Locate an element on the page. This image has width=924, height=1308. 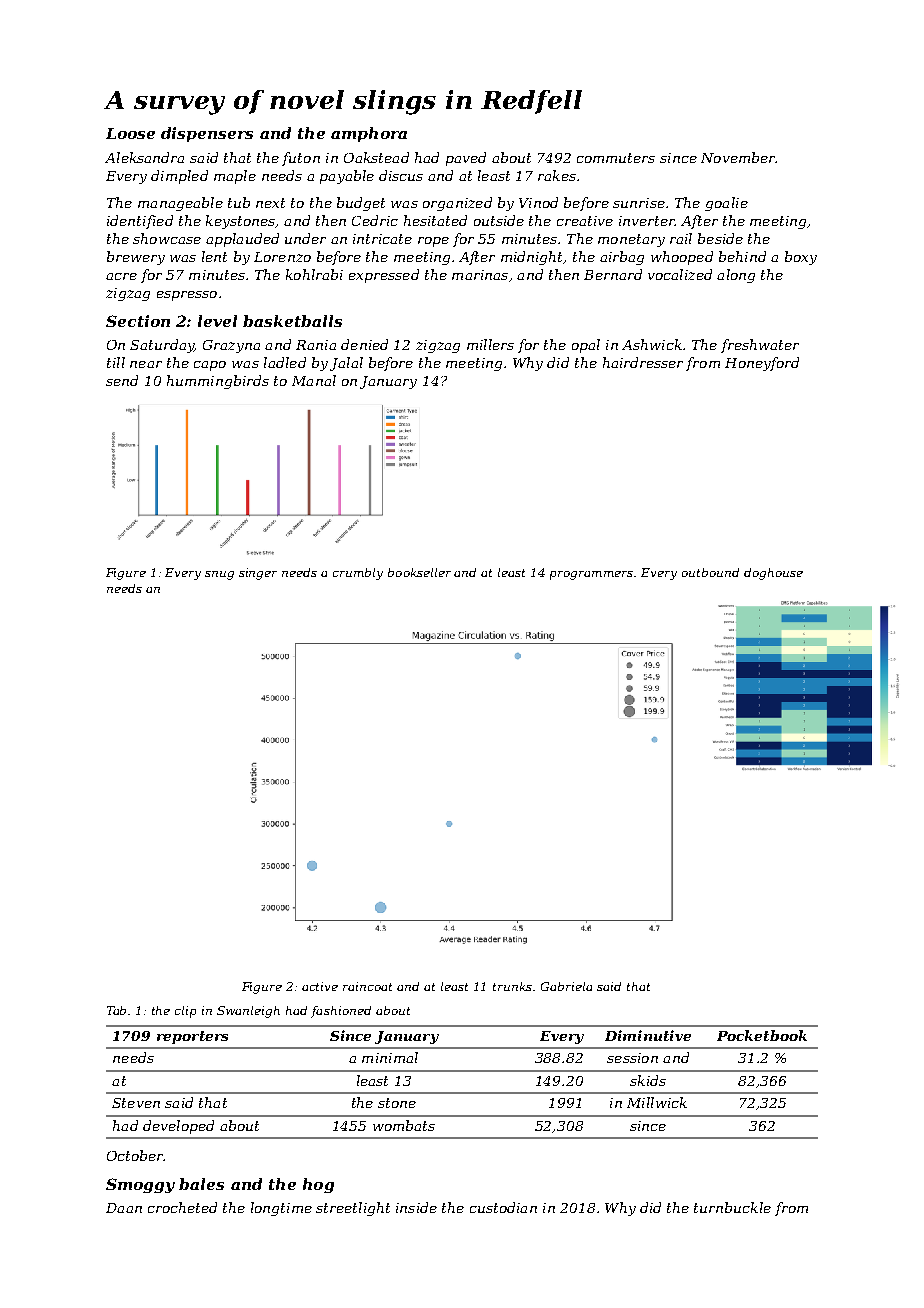
commuters is located at coordinates (616, 158).
